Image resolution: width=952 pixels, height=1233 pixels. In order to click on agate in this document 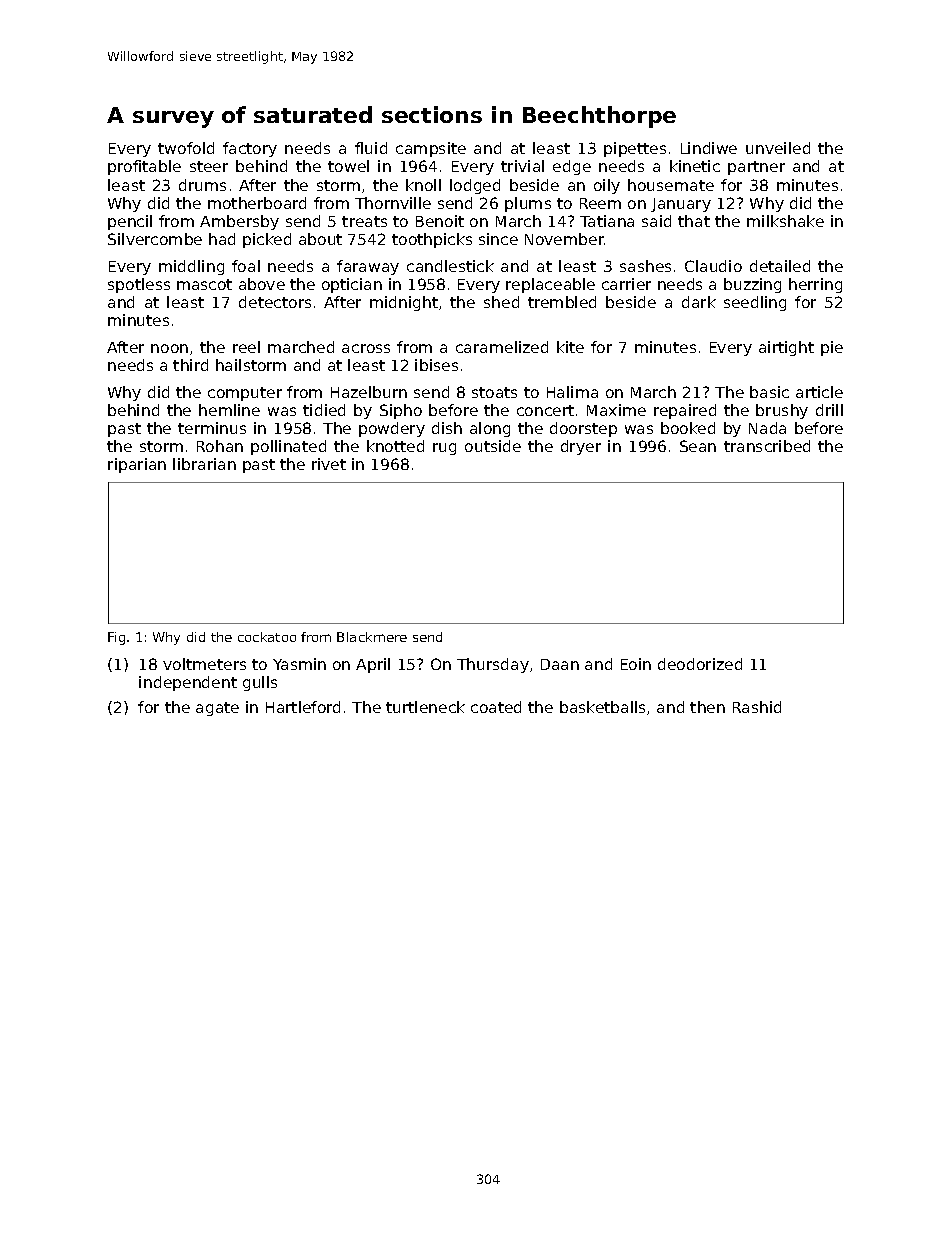, I will do `click(217, 709)`.
